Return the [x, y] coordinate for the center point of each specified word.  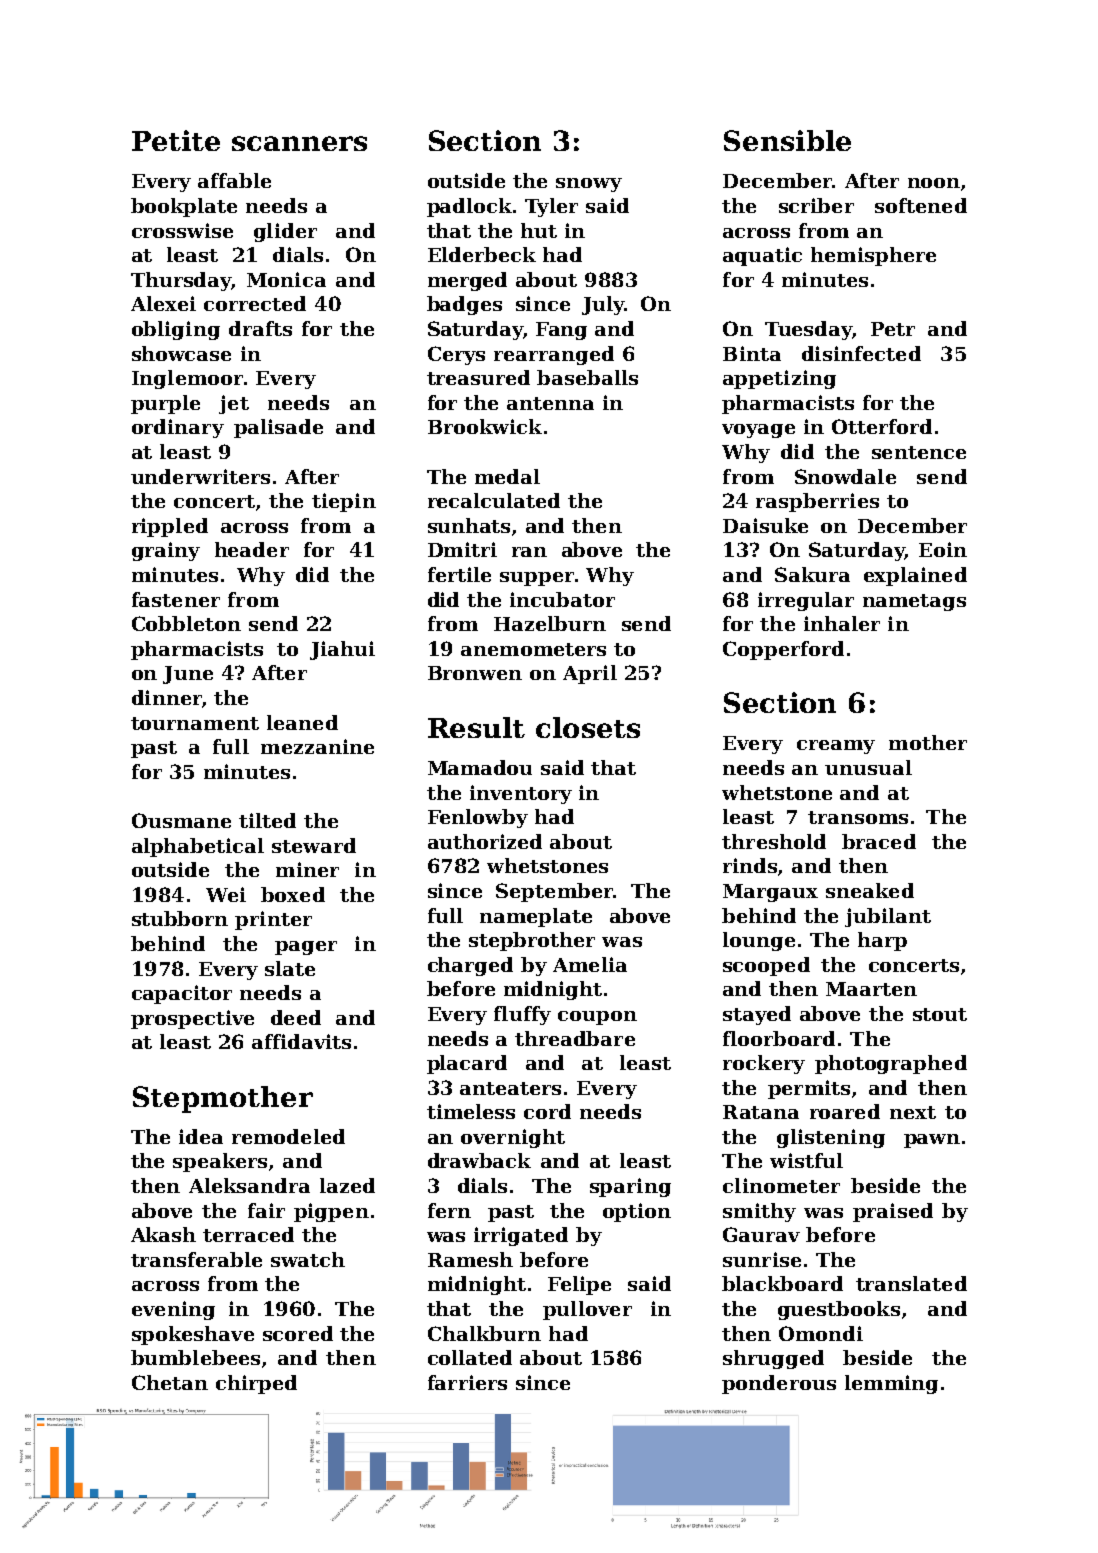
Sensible [787, 140]
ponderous [779, 1384]
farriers [467, 1382]
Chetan [170, 1382]
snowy [589, 185]
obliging [176, 330]
